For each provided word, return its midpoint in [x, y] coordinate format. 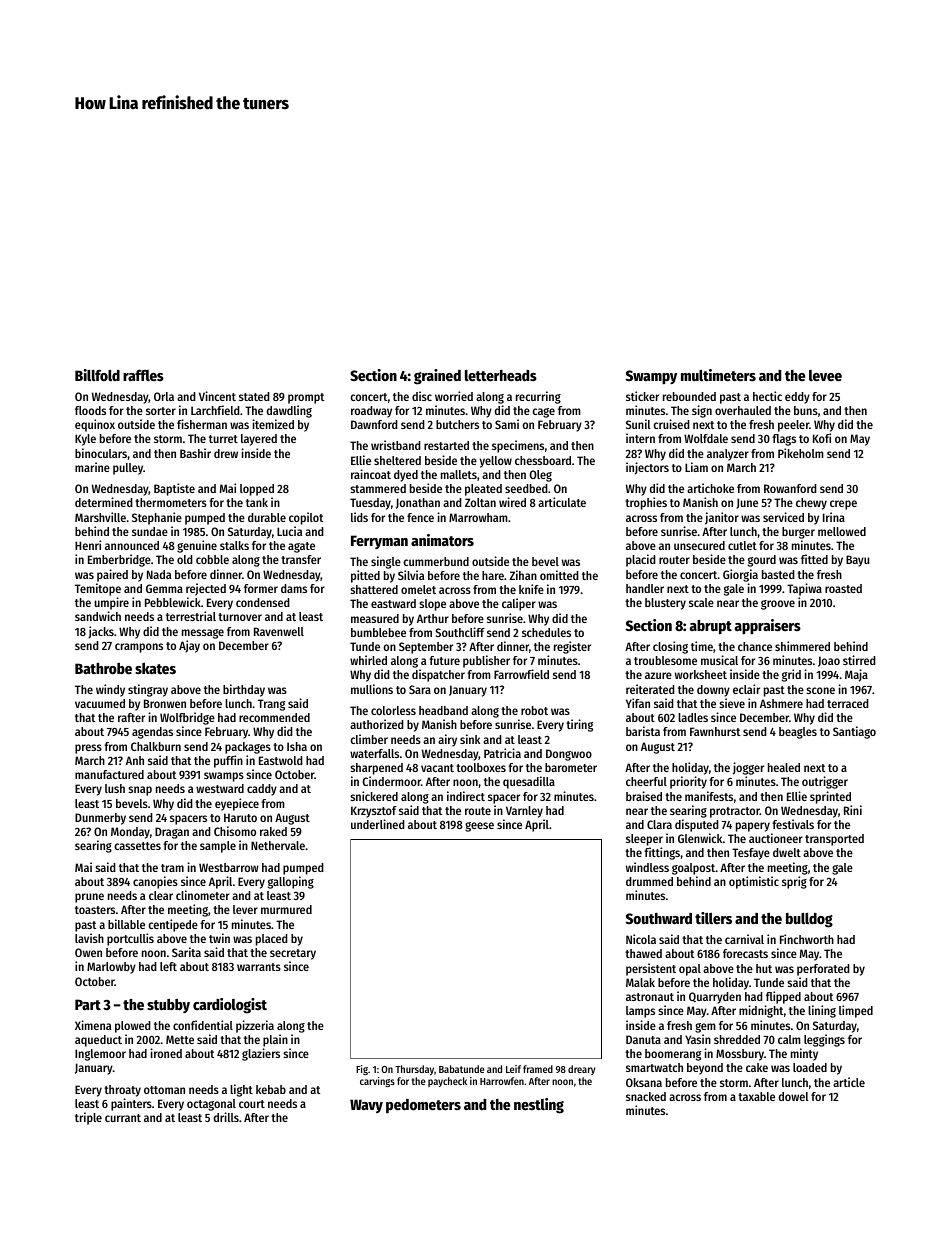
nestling [539, 1106]
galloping [291, 882]
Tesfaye [751, 854]
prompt [306, 398]
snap [140, 791]
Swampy [651, 377]
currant [123, 1118]
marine [92, 467]
